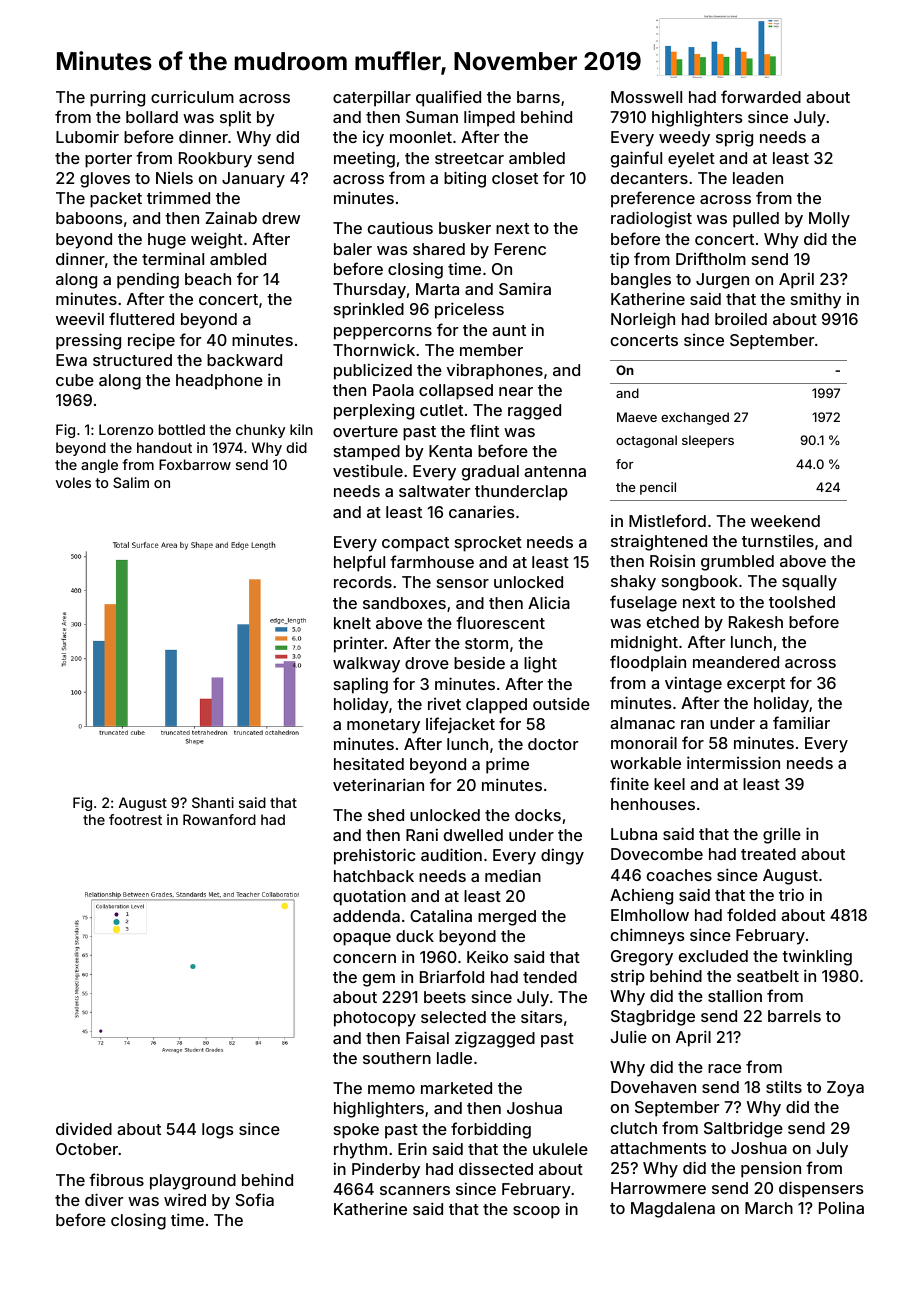 The height and width of the screenshot is (1308, 924). Describe the element at coordinates (782, 835) in the screenshot. I see `grille` at that location.
